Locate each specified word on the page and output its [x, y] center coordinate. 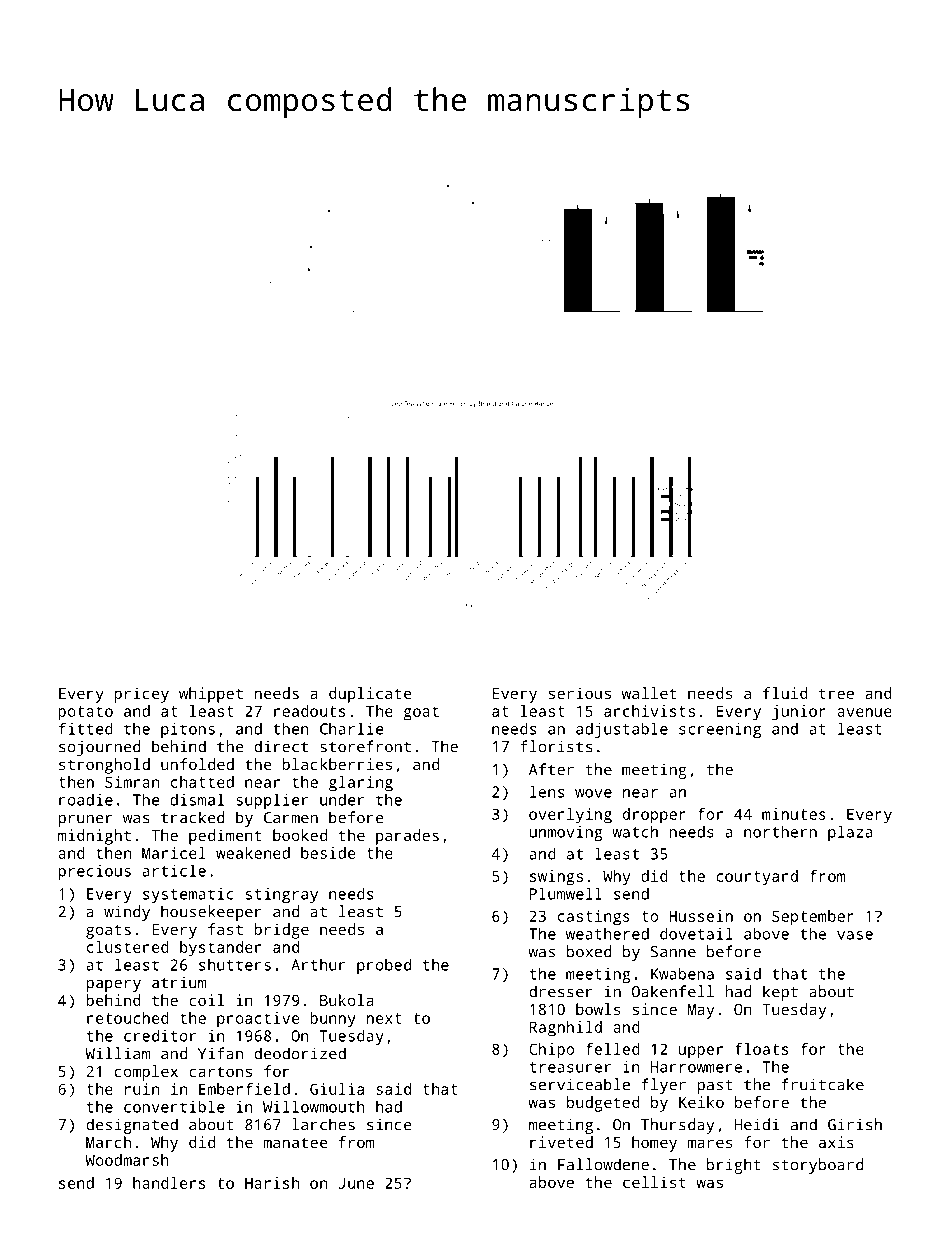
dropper [654, 816]
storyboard [818, 1166]
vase [855, 935]
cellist [654, 1182]
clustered [128, 947]
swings [556, 878]
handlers [169, 1183]
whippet [211, 695]
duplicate [370, 695]
